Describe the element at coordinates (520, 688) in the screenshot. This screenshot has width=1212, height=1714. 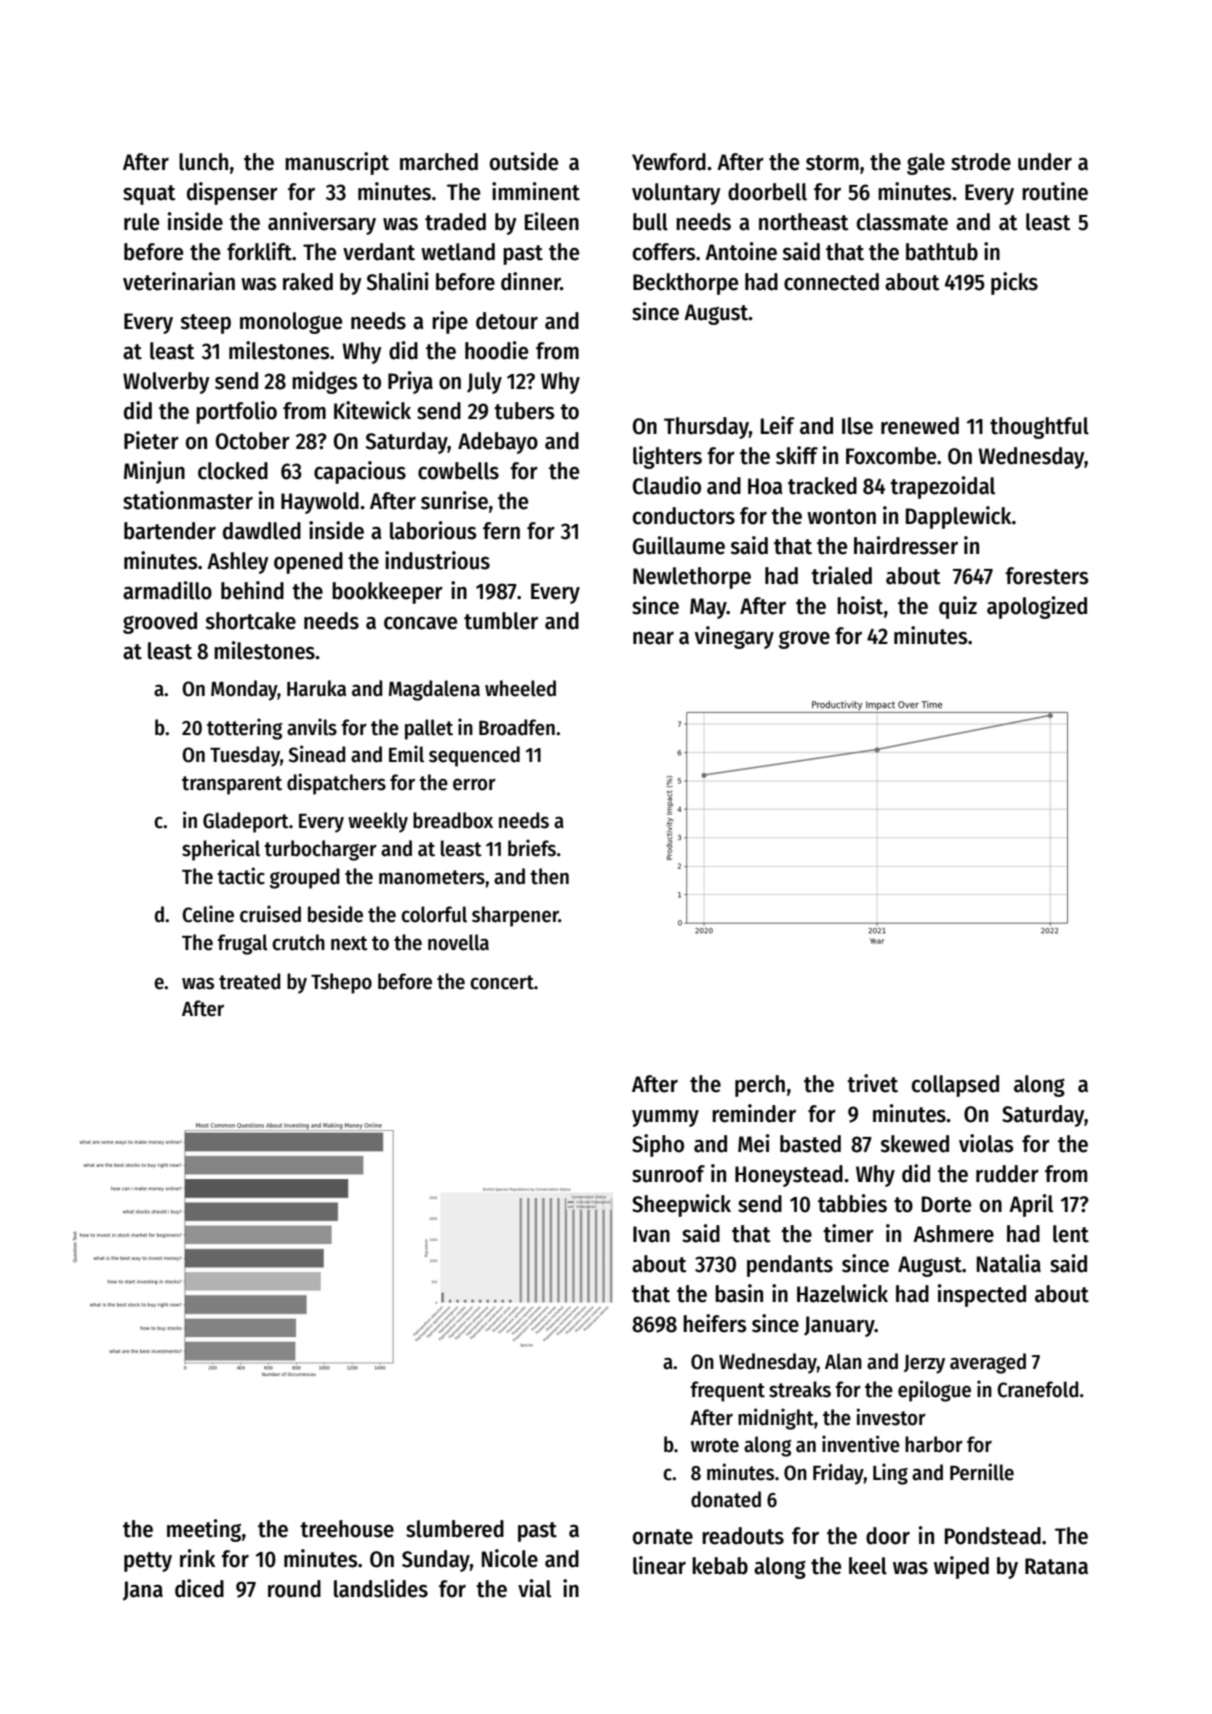
I see `wheeled` at that location.
